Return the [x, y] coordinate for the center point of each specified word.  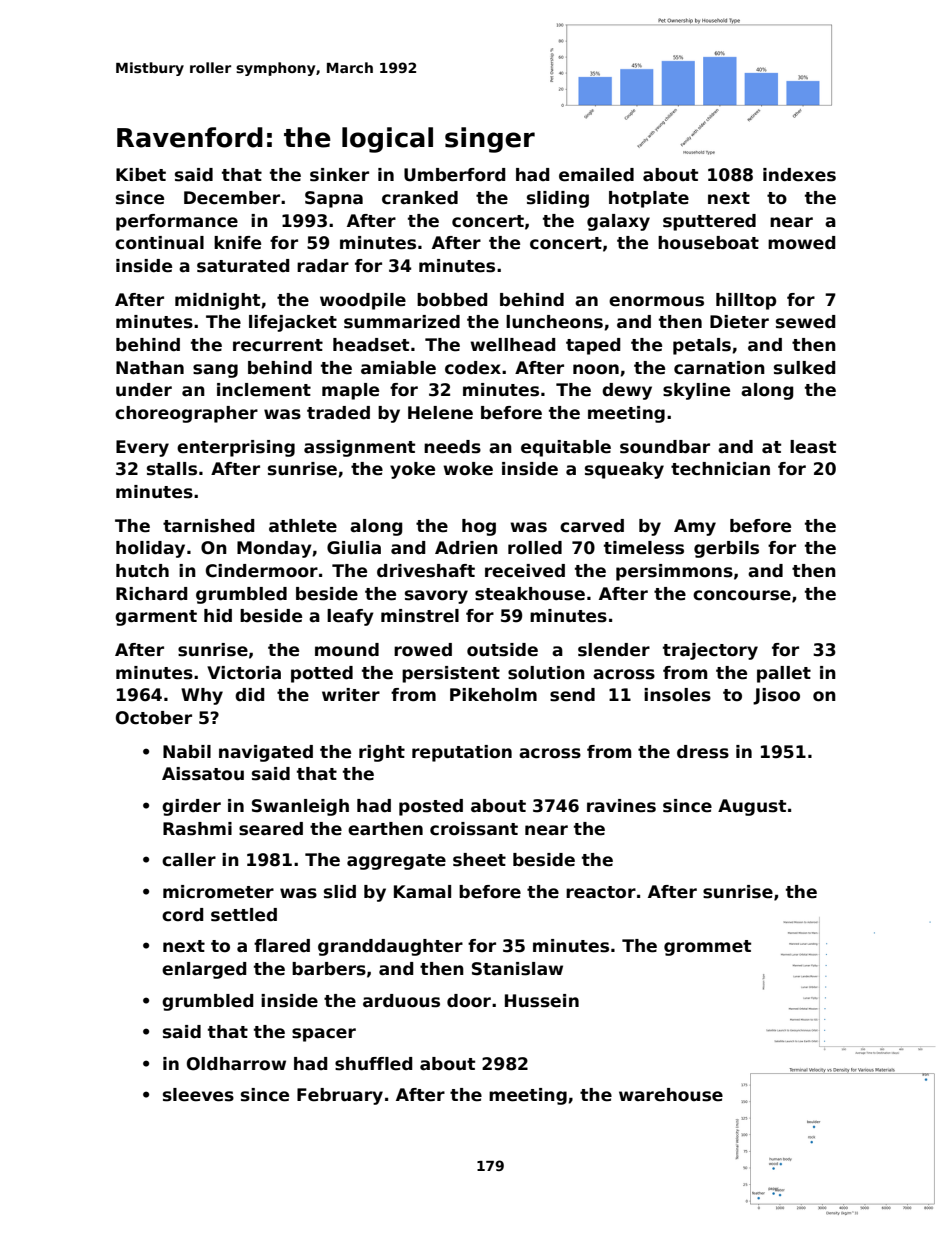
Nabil [187, 752]
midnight [217, 301]
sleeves [198, 1095]
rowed [423, 650]
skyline [696, 391]
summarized [402, 322]
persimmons [674, 572]
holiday [150, 549]
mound [347, 650]
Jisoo [776, 696]
